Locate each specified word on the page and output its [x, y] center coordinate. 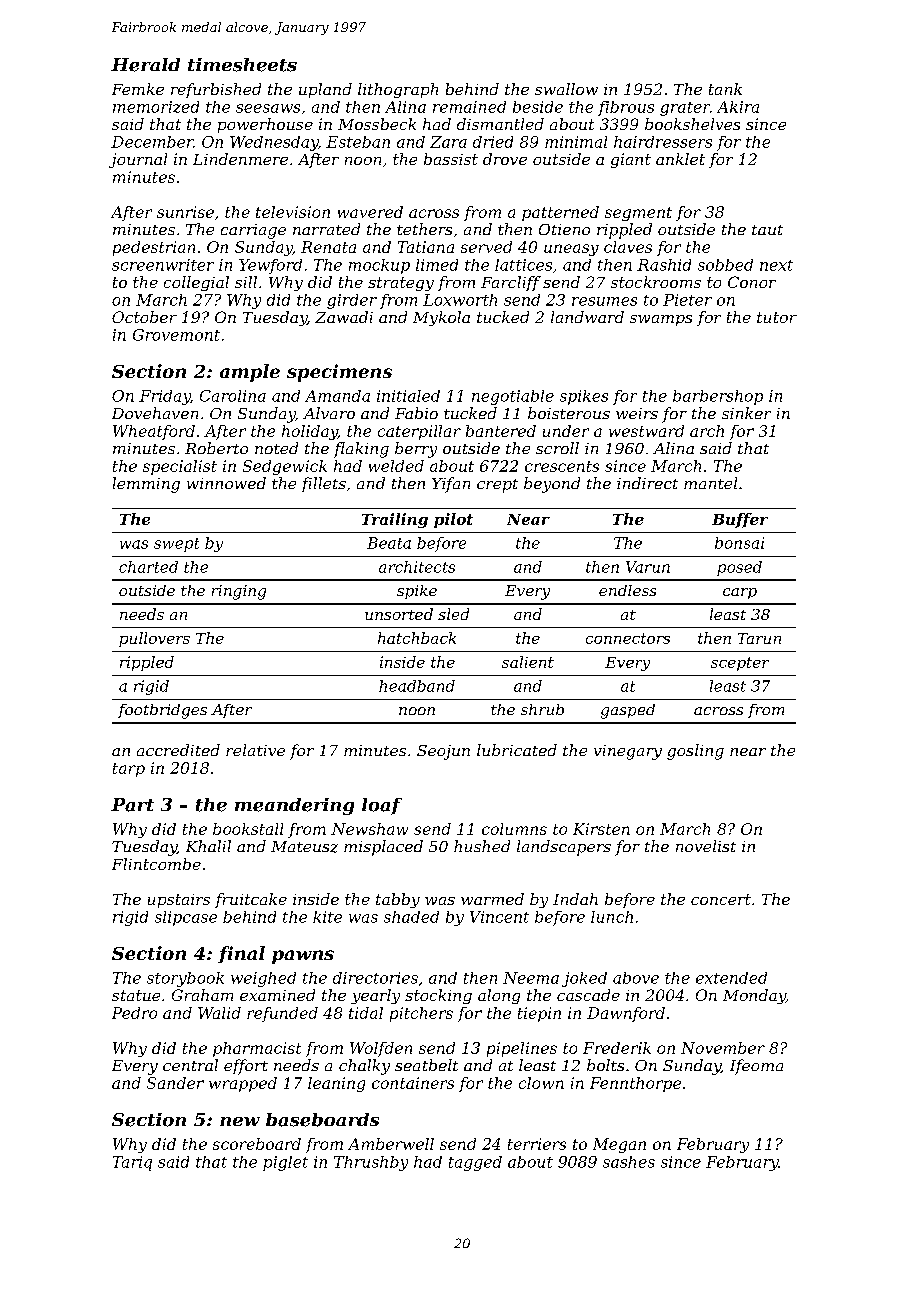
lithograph [398, 90]
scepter [740, 664]
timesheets [242, 65]
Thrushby [371, 1163]
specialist [180, 467]
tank [725, 89]
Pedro [134, 1013]
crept [497, 486]
